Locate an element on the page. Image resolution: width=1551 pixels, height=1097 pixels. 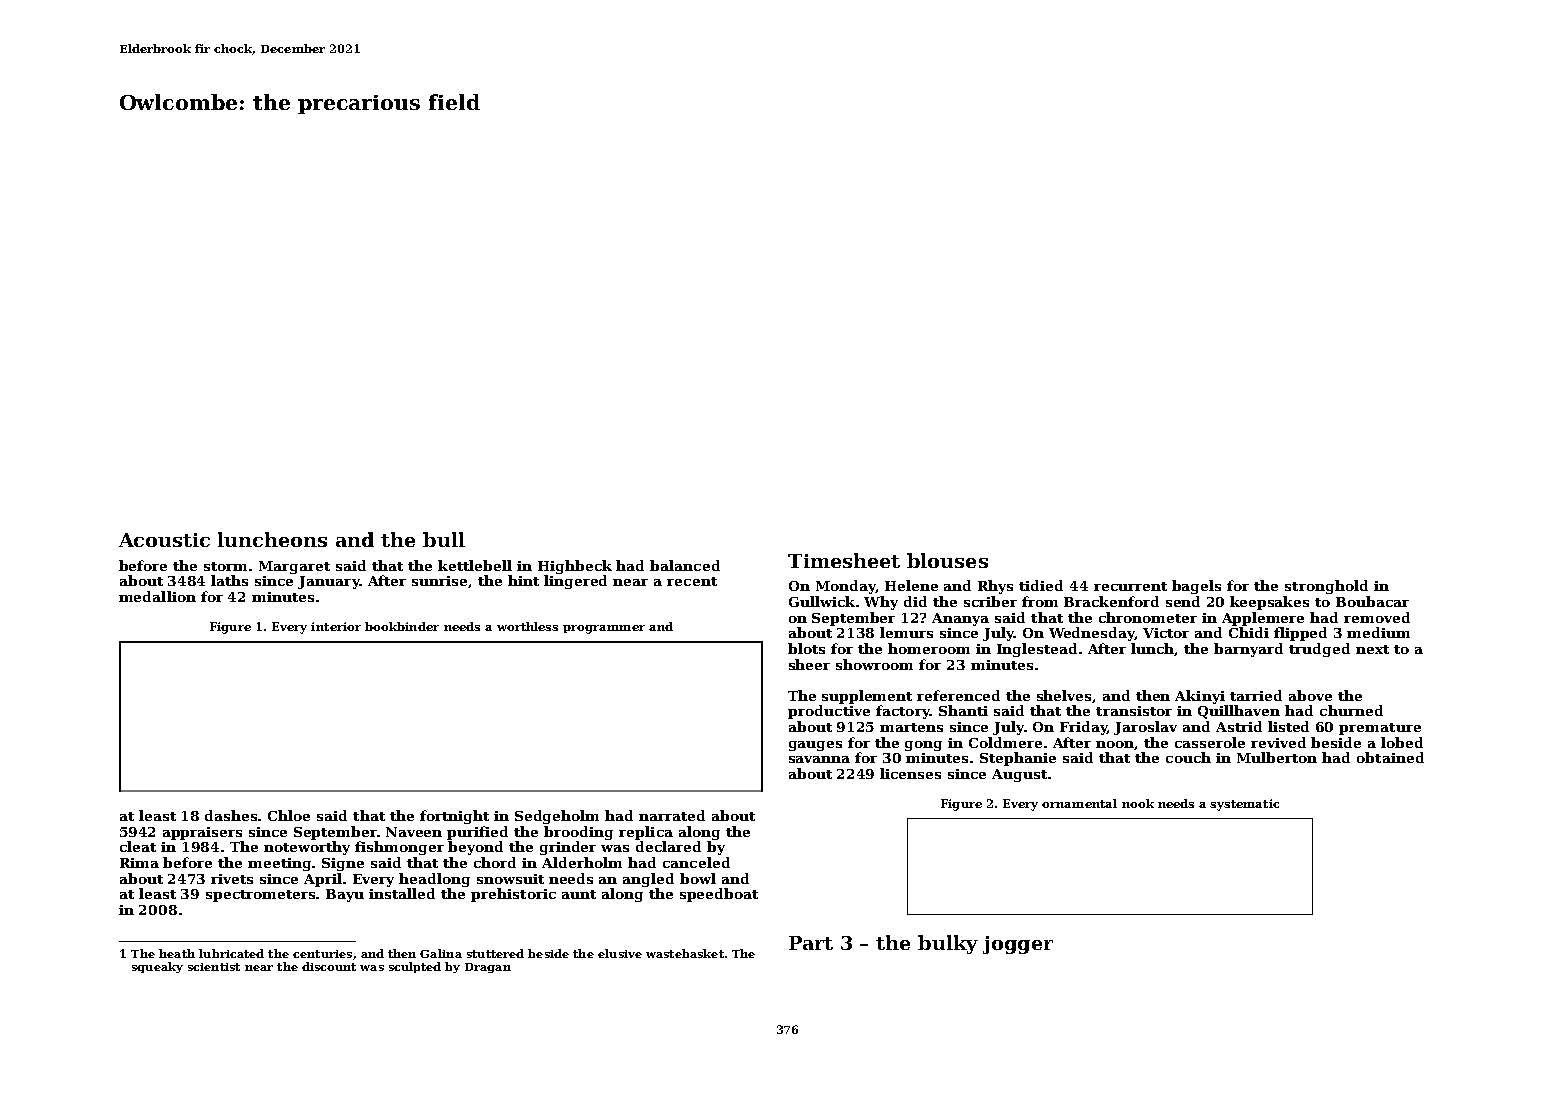
blouses is located at coordinates (947, 560).
